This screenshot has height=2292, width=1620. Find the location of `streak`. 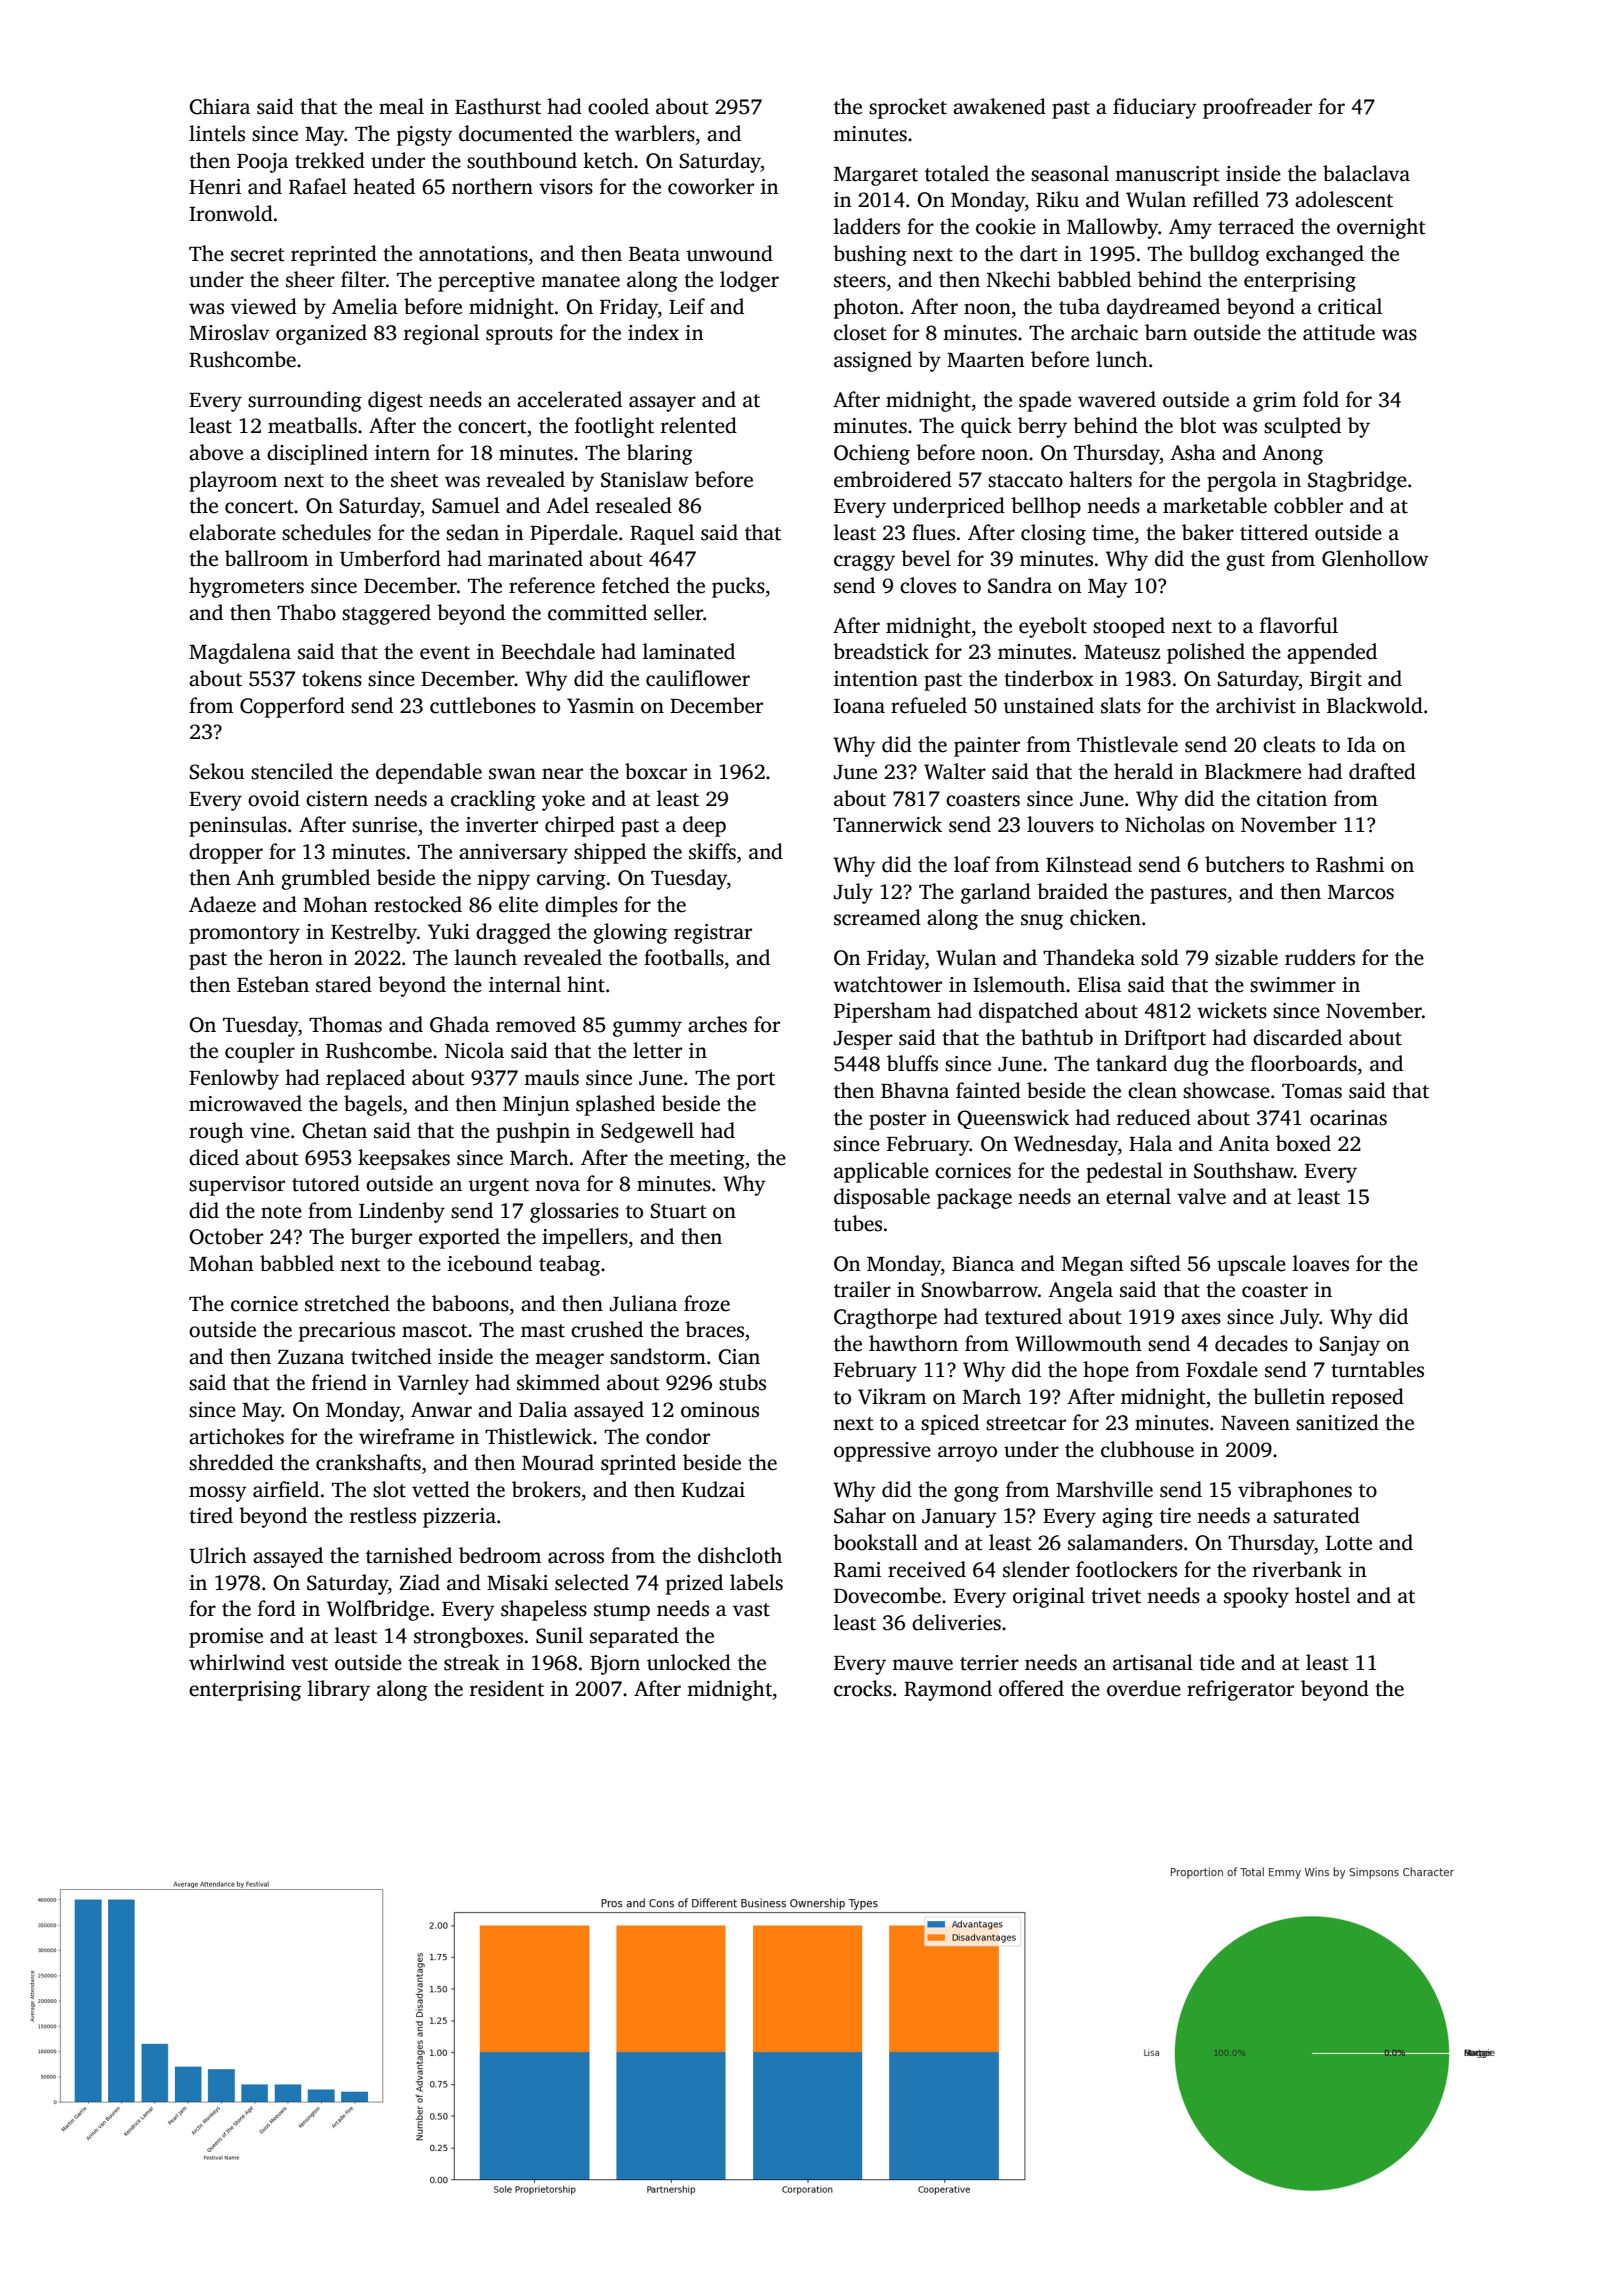

streak is located at coordinates (472, 1662).
